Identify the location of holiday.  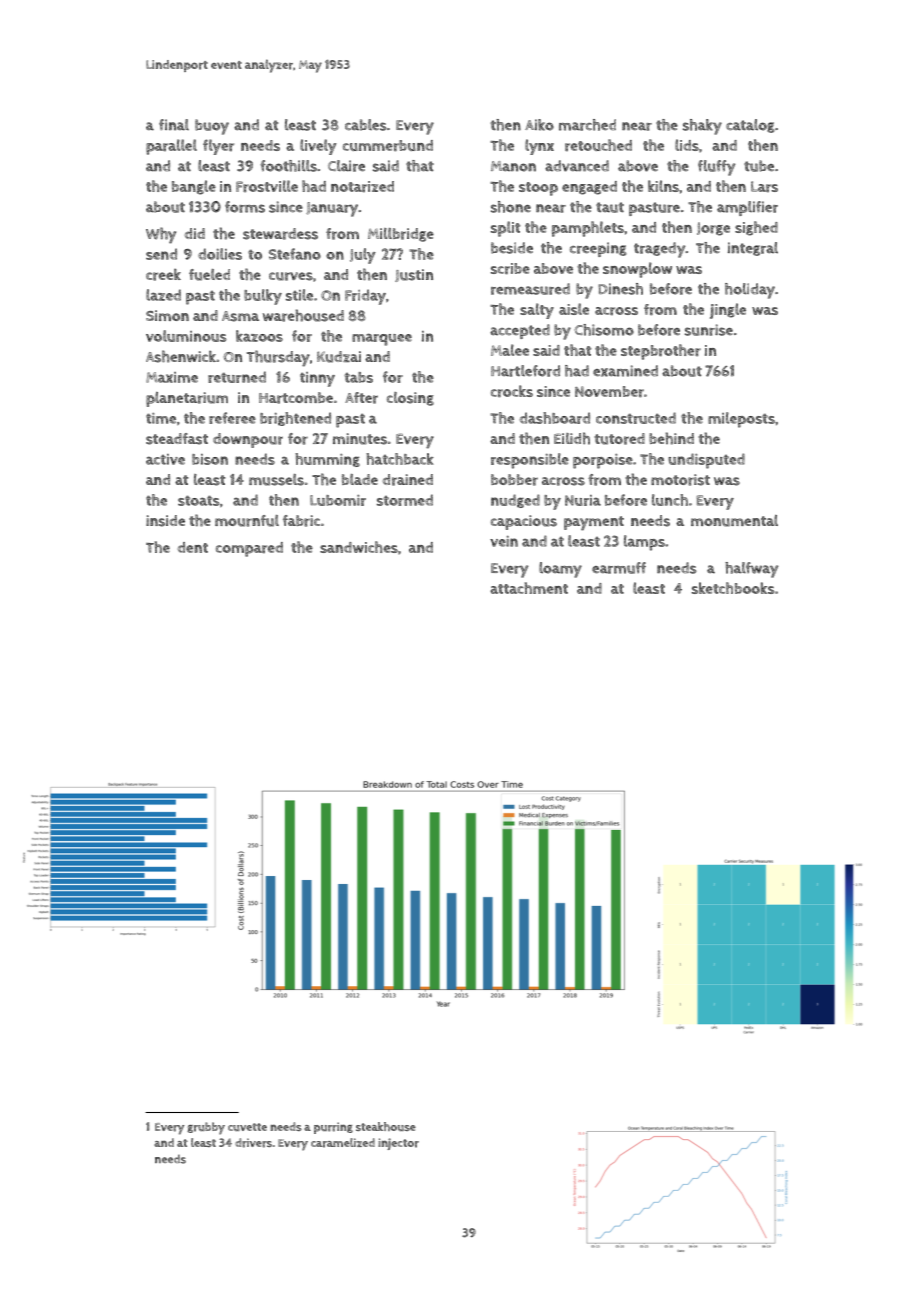
(750, 291).
